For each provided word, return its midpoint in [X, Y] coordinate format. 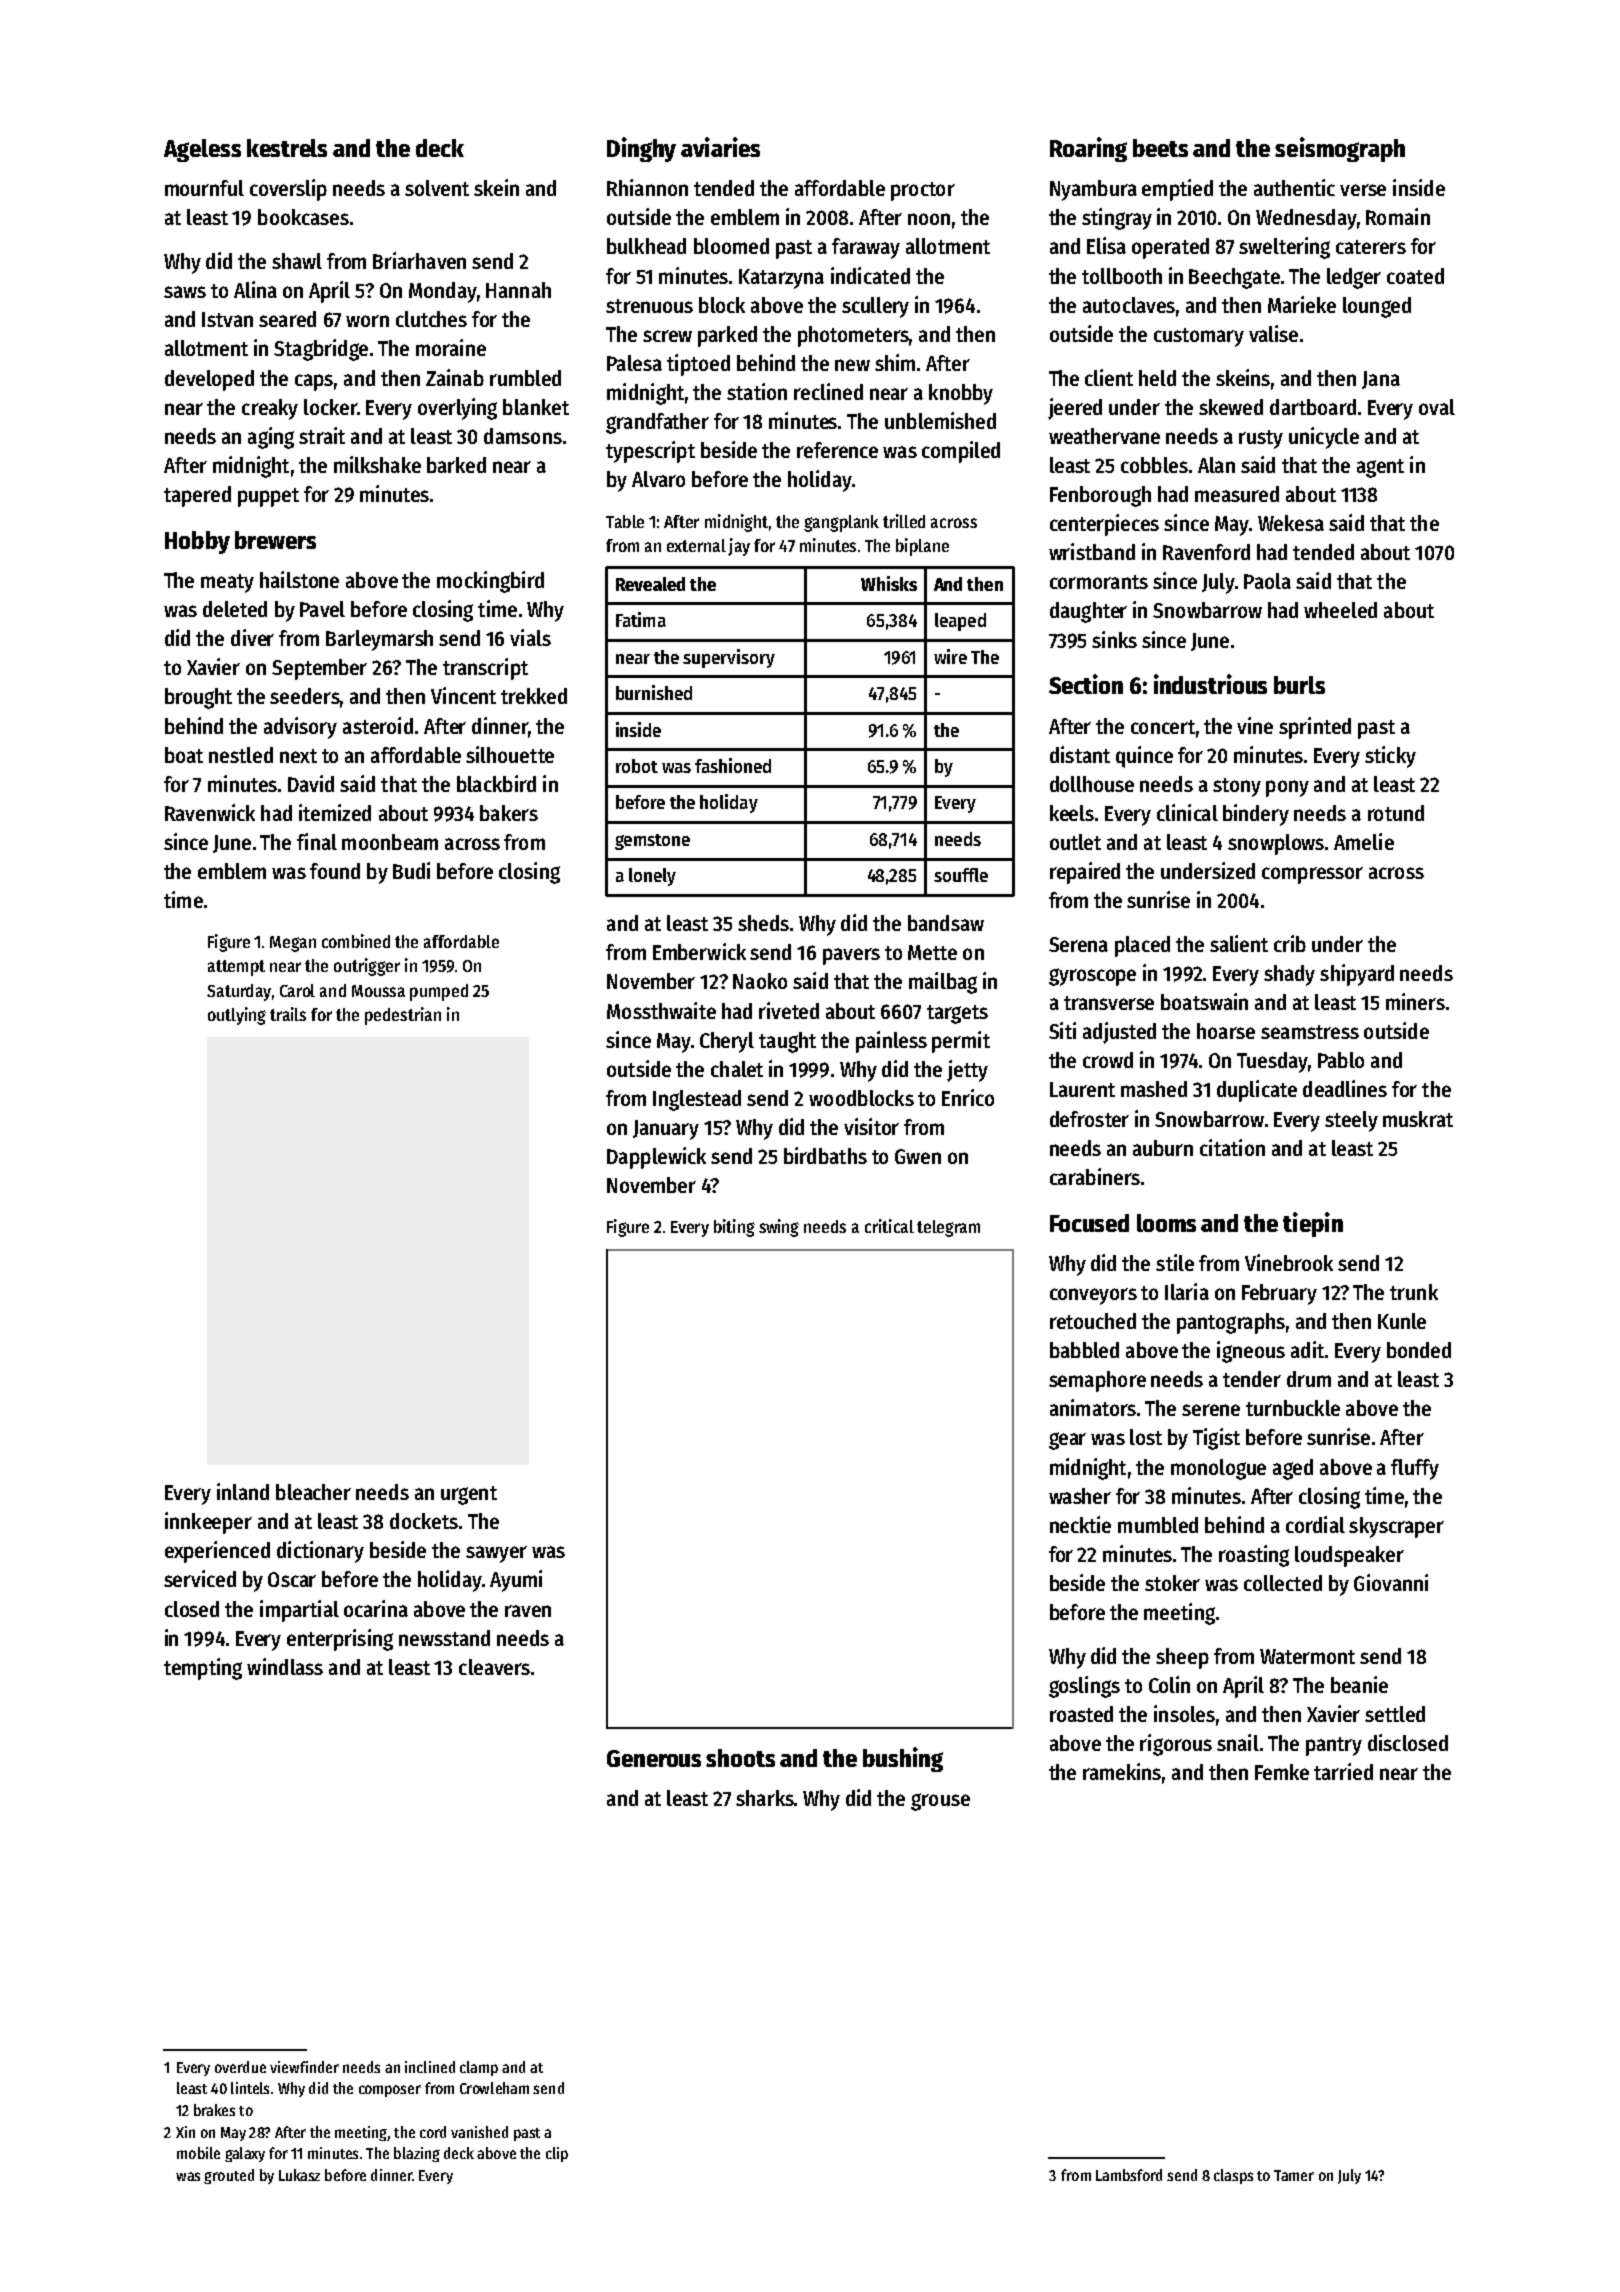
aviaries [720, 147]
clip [557, 2154]
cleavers [494, 1667]
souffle [961, 875]
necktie [1080, 1524]
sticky [1390, 757]
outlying [237, 1016]
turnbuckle [1293, 1408]
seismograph [1340, 149]
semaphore [1097, 1381]
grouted [229, 2176]
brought [198, 698]
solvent [437, 188]
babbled [1084, 1350]
